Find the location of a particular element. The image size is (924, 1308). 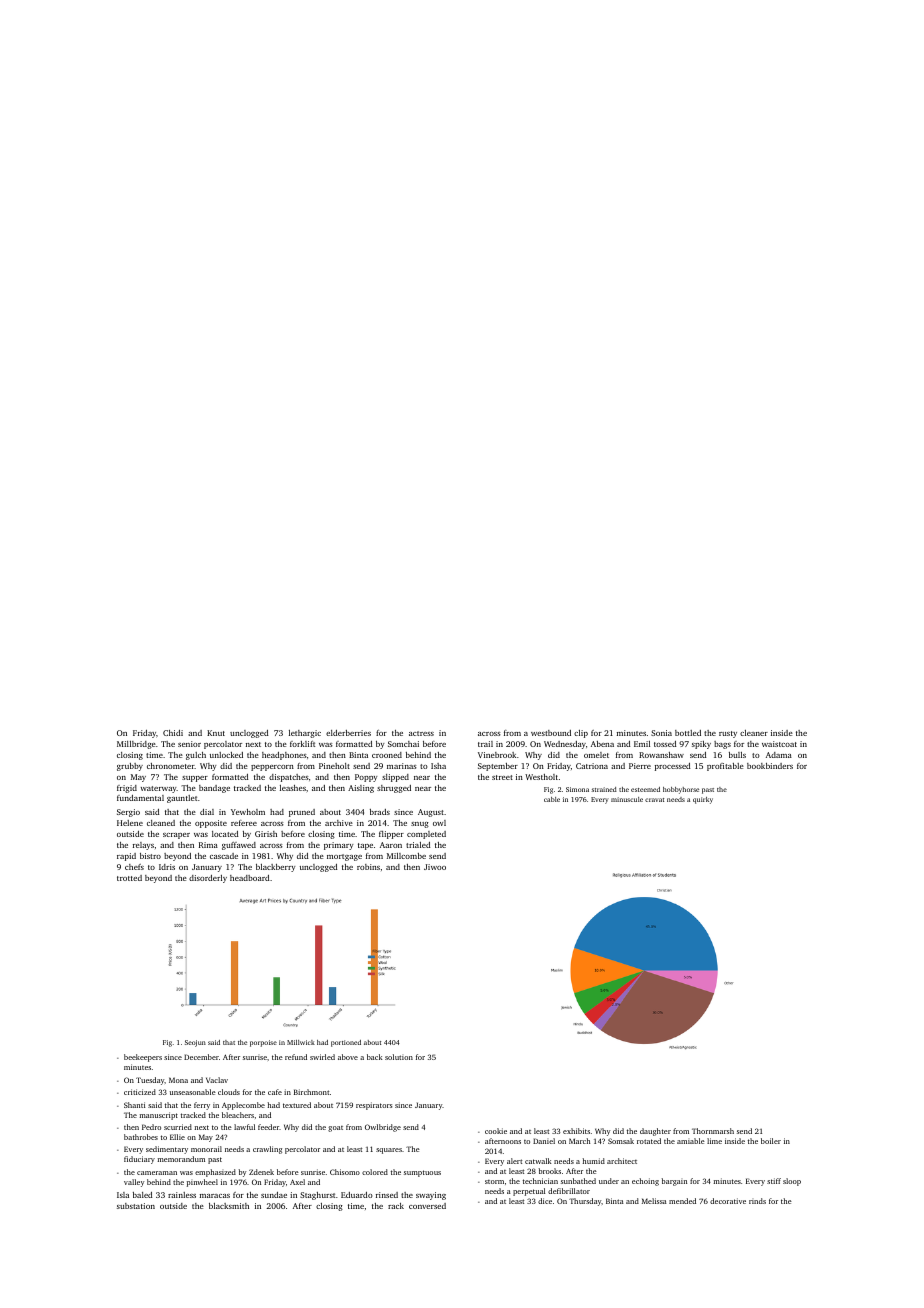

cleaner is located at coordinates (754, 733).
